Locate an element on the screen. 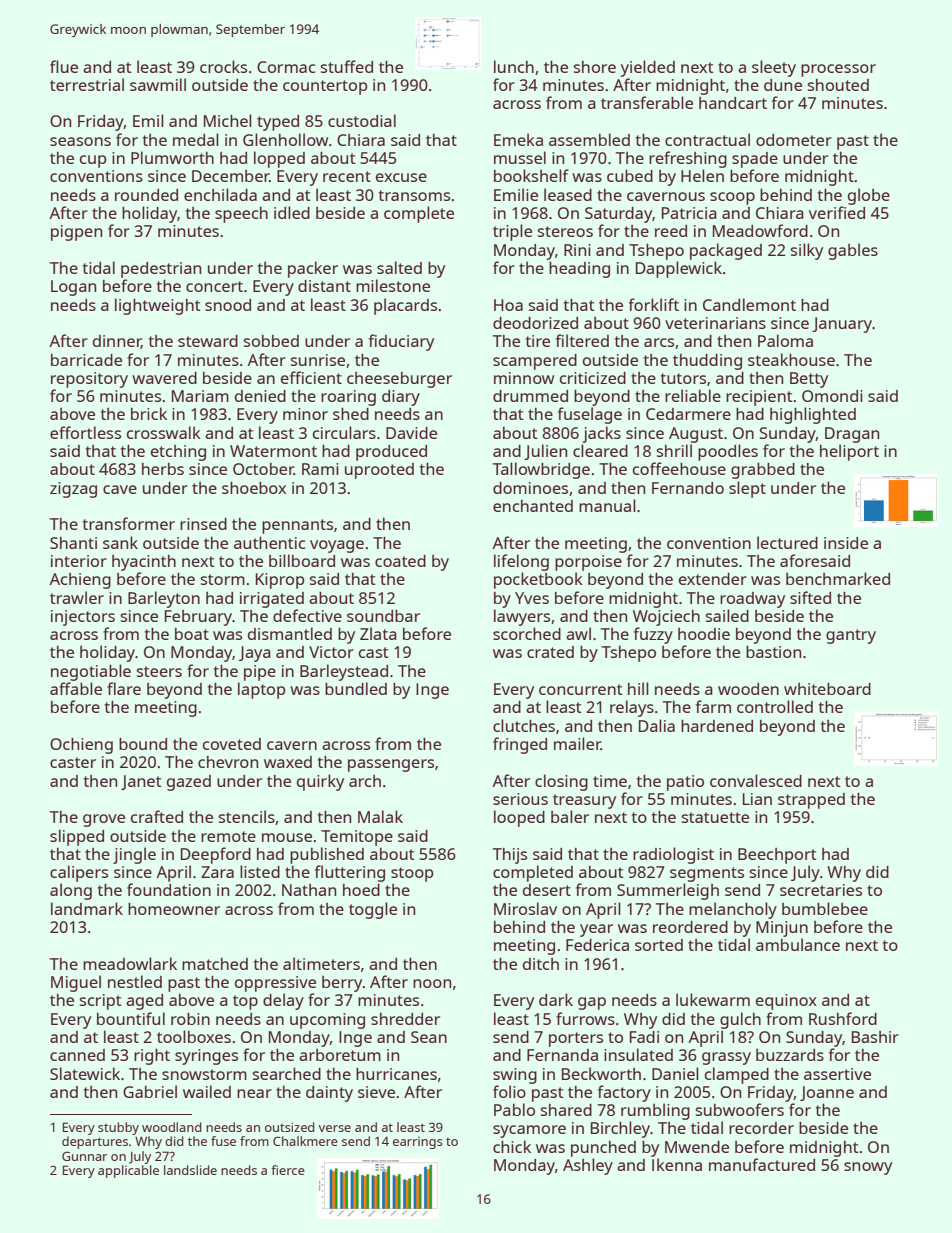 This screenshot has height=1233, width=952. sleety is located at coordinates (774, 68).
